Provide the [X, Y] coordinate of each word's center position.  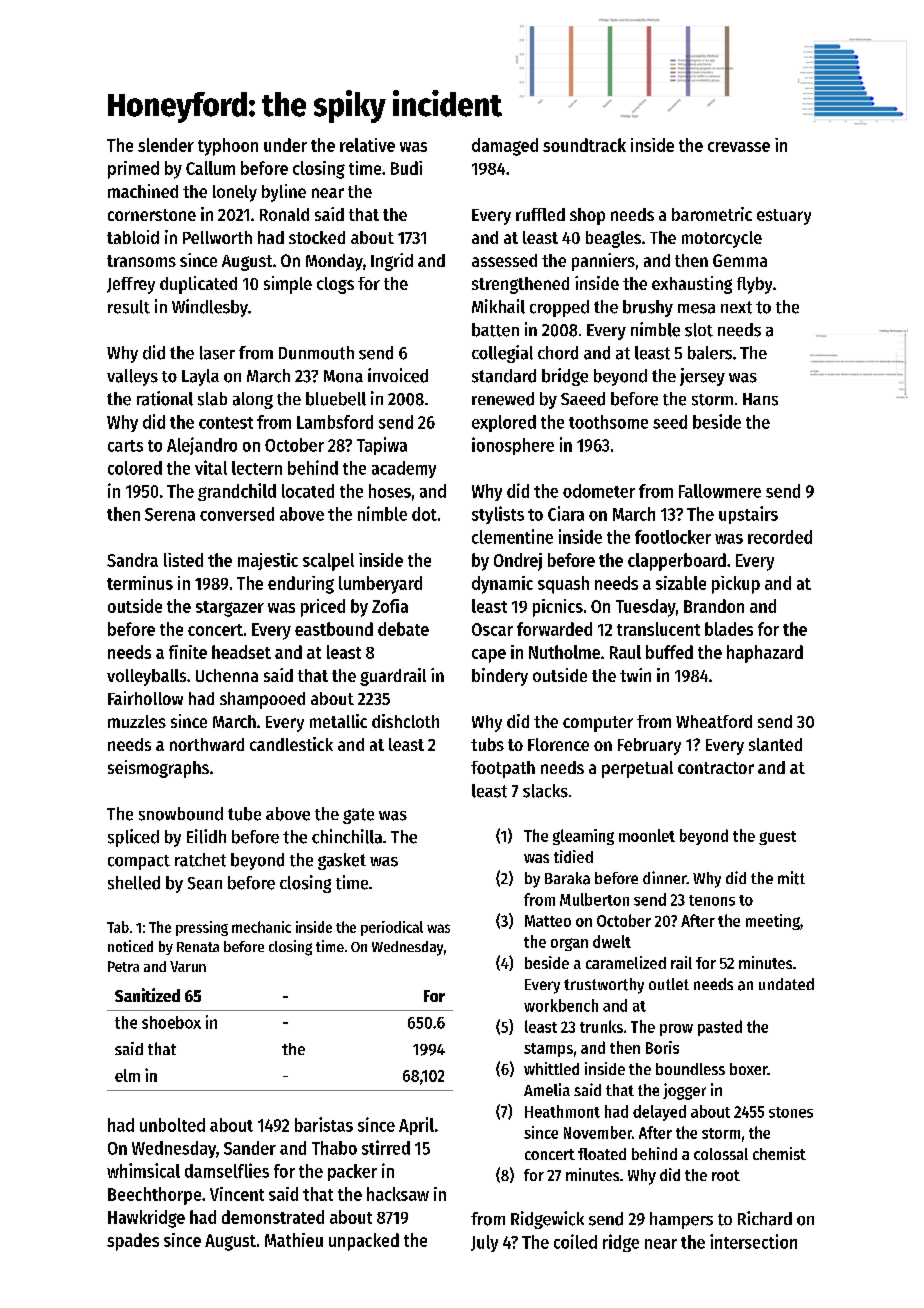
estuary [784, 217]
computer [598, 724]
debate [403, 629]
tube [244, 814]
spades [133, 1242]
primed [133, 170]
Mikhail [498, 306]
